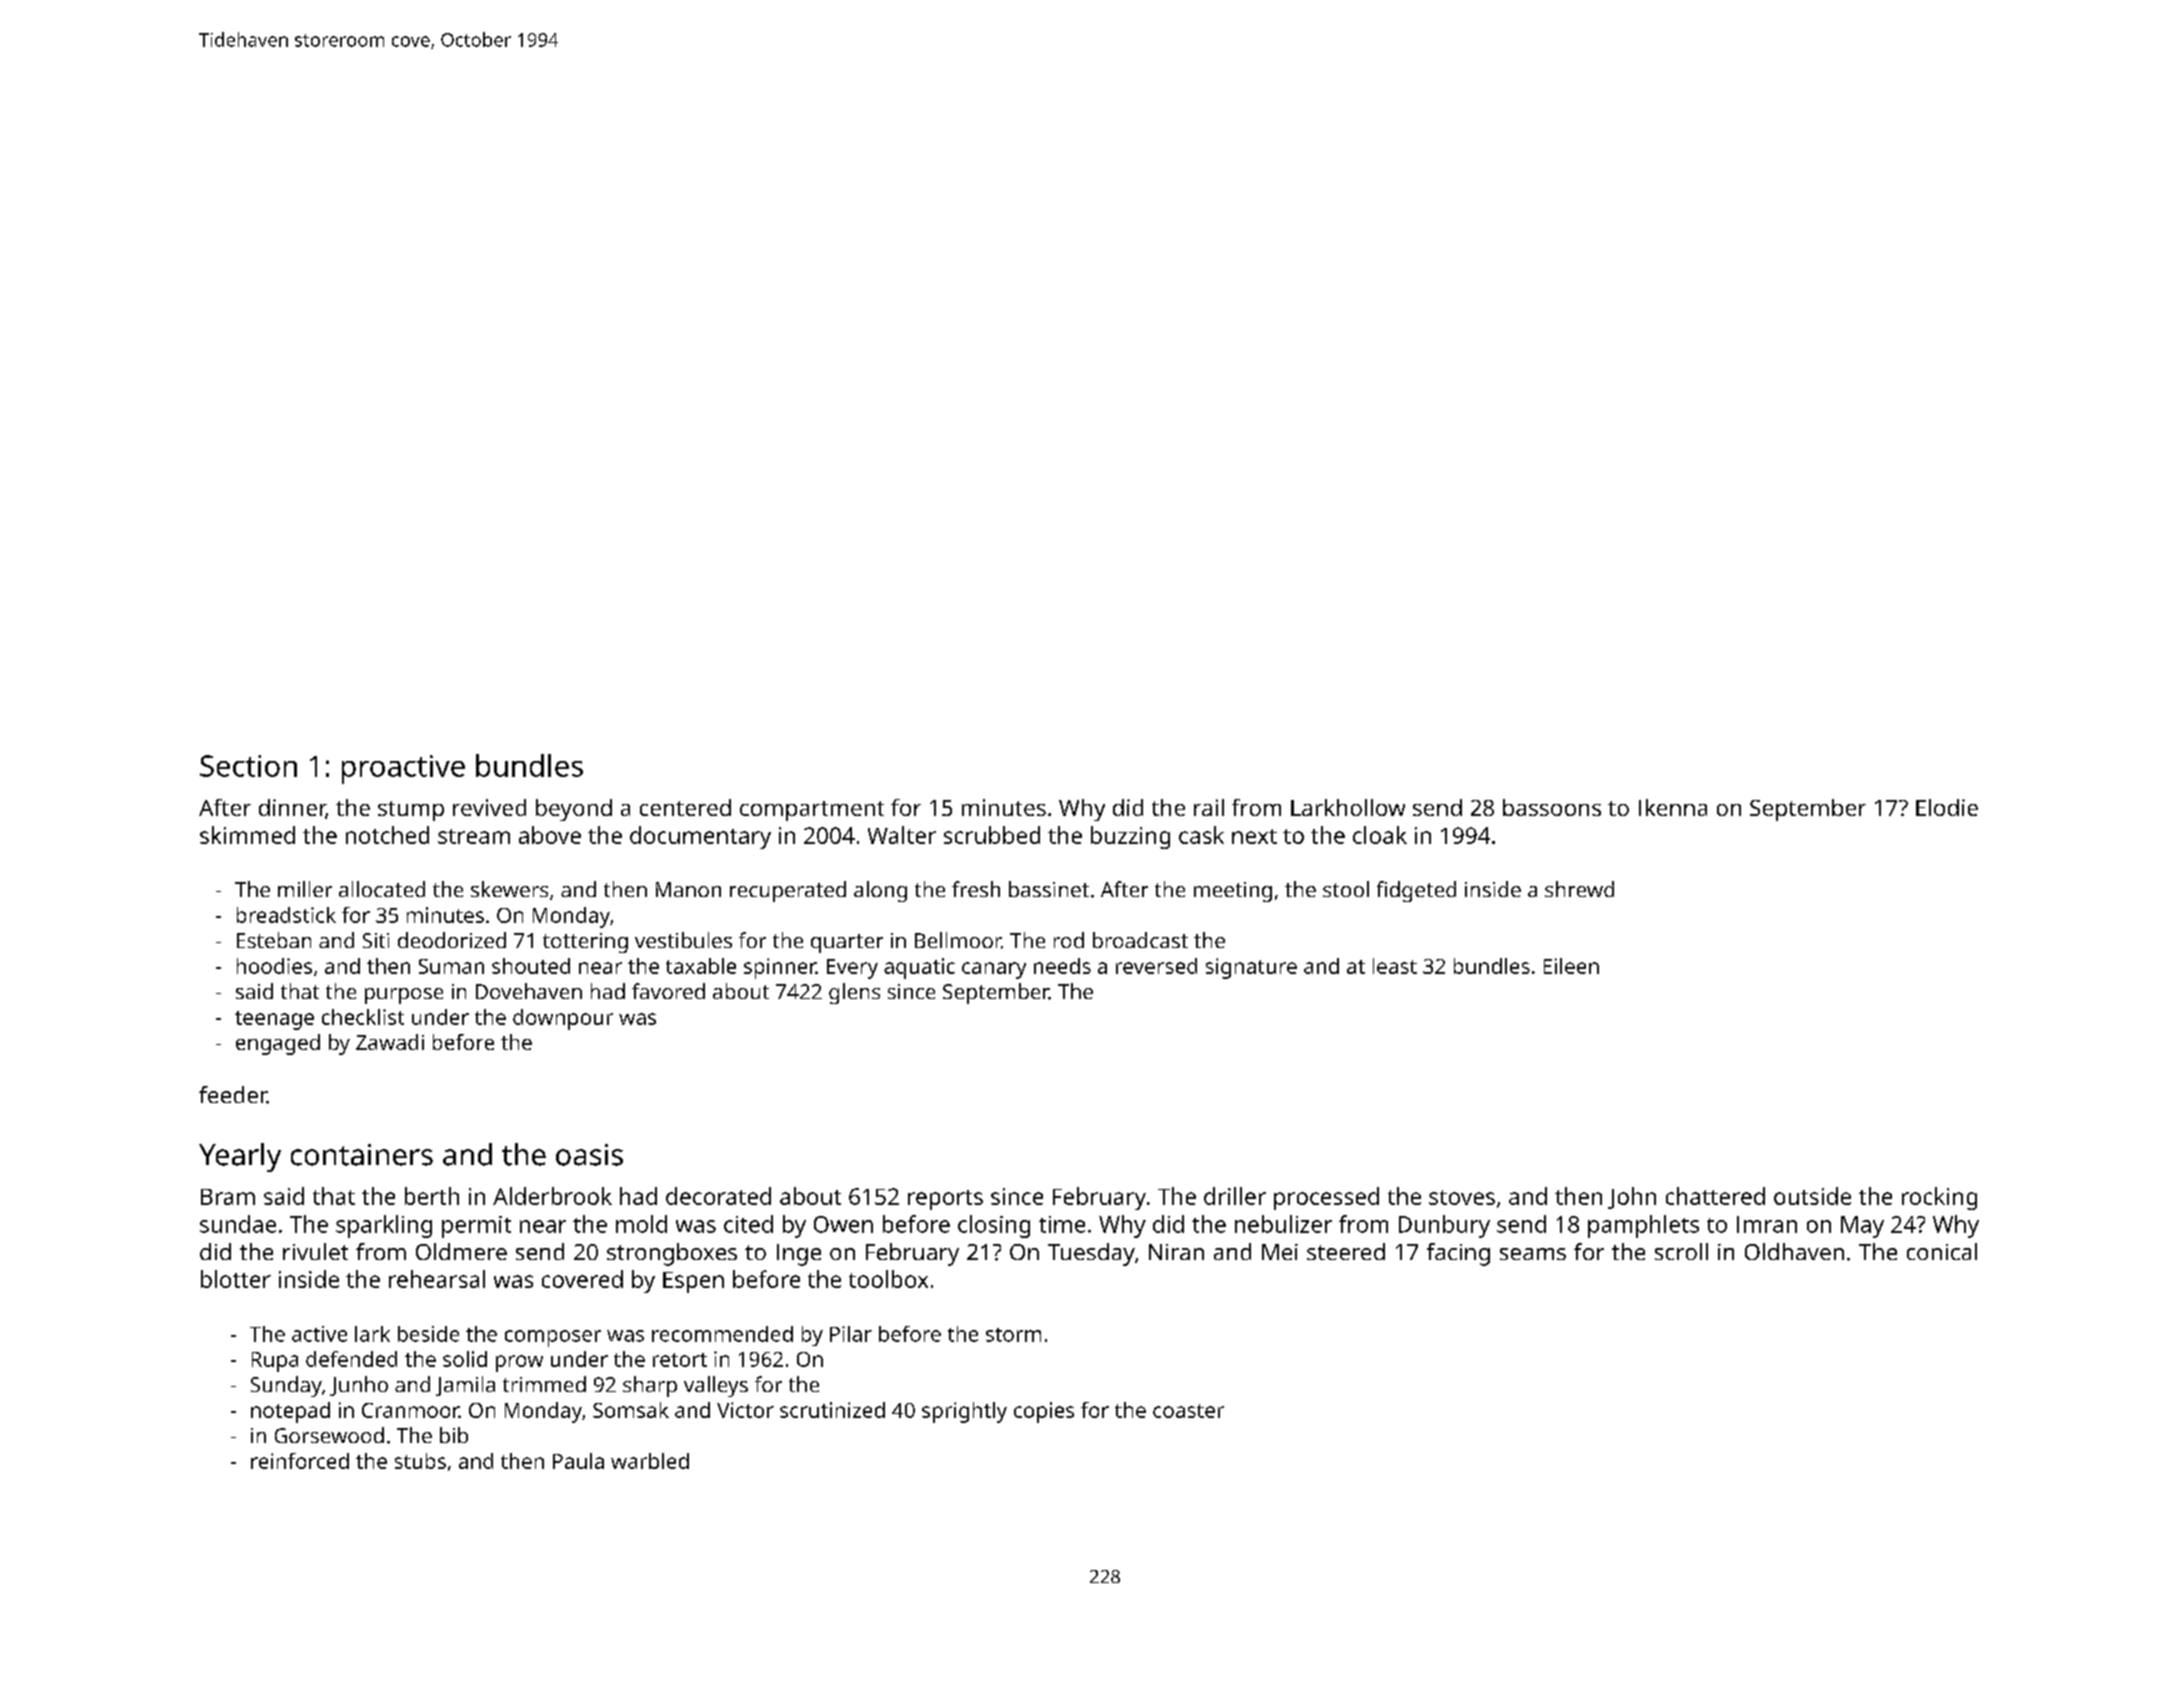 The image size is (2178, 1683). I want to click on Dunbury, so click(1444, 1226).
